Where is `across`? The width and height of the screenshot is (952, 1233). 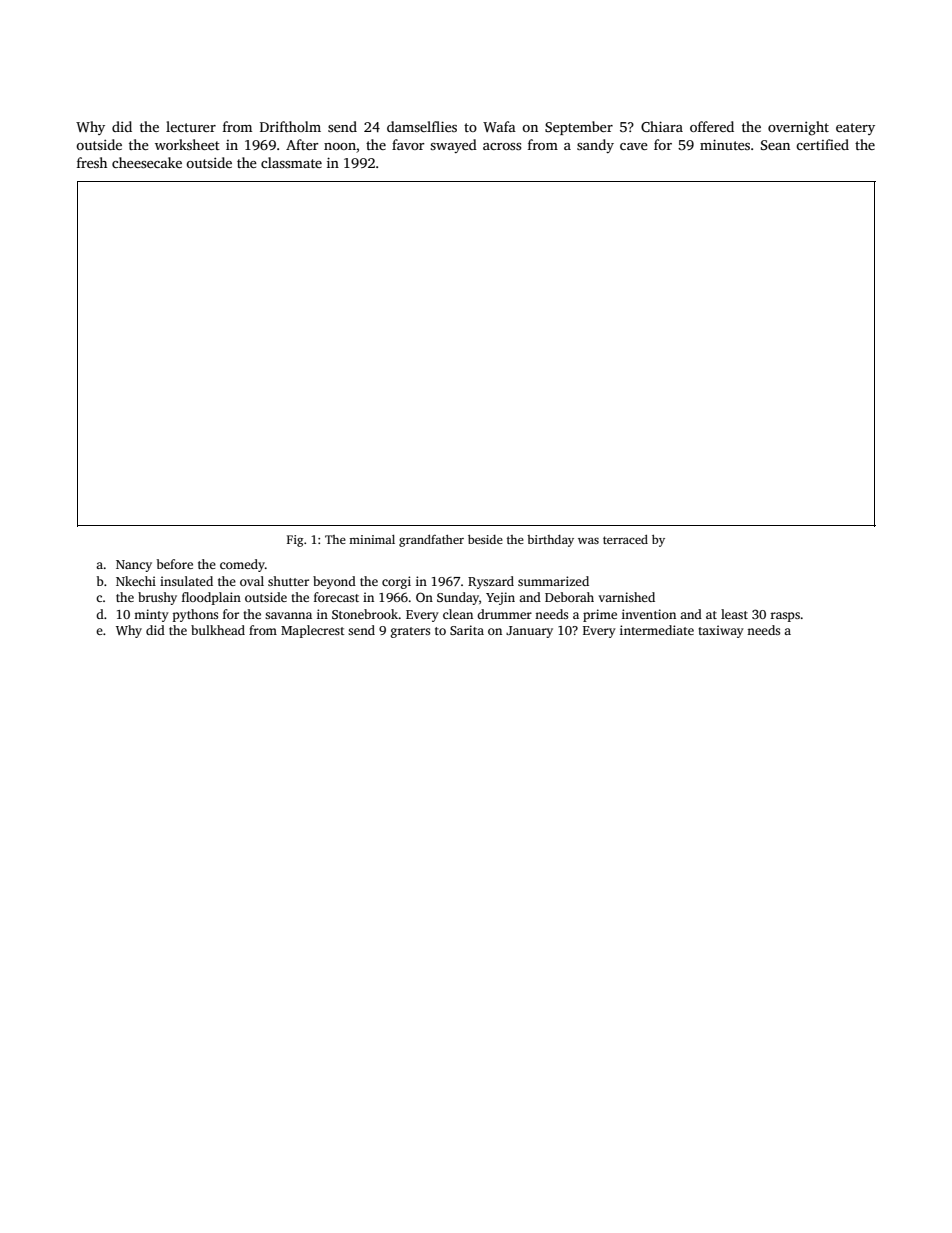
across is located at coordinates (502, 146).
